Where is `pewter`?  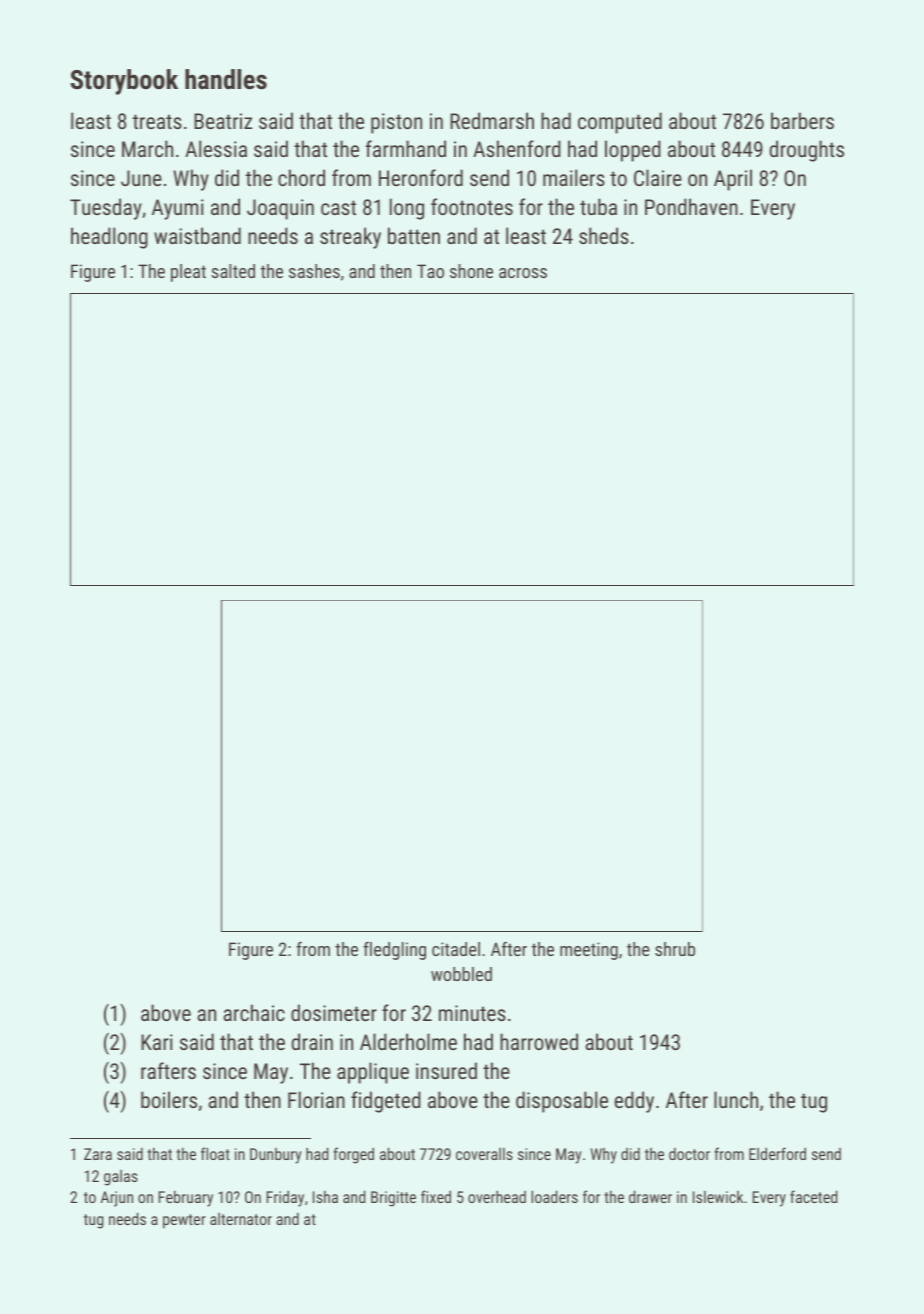 pewter is located at coordinates (184, 1221).
